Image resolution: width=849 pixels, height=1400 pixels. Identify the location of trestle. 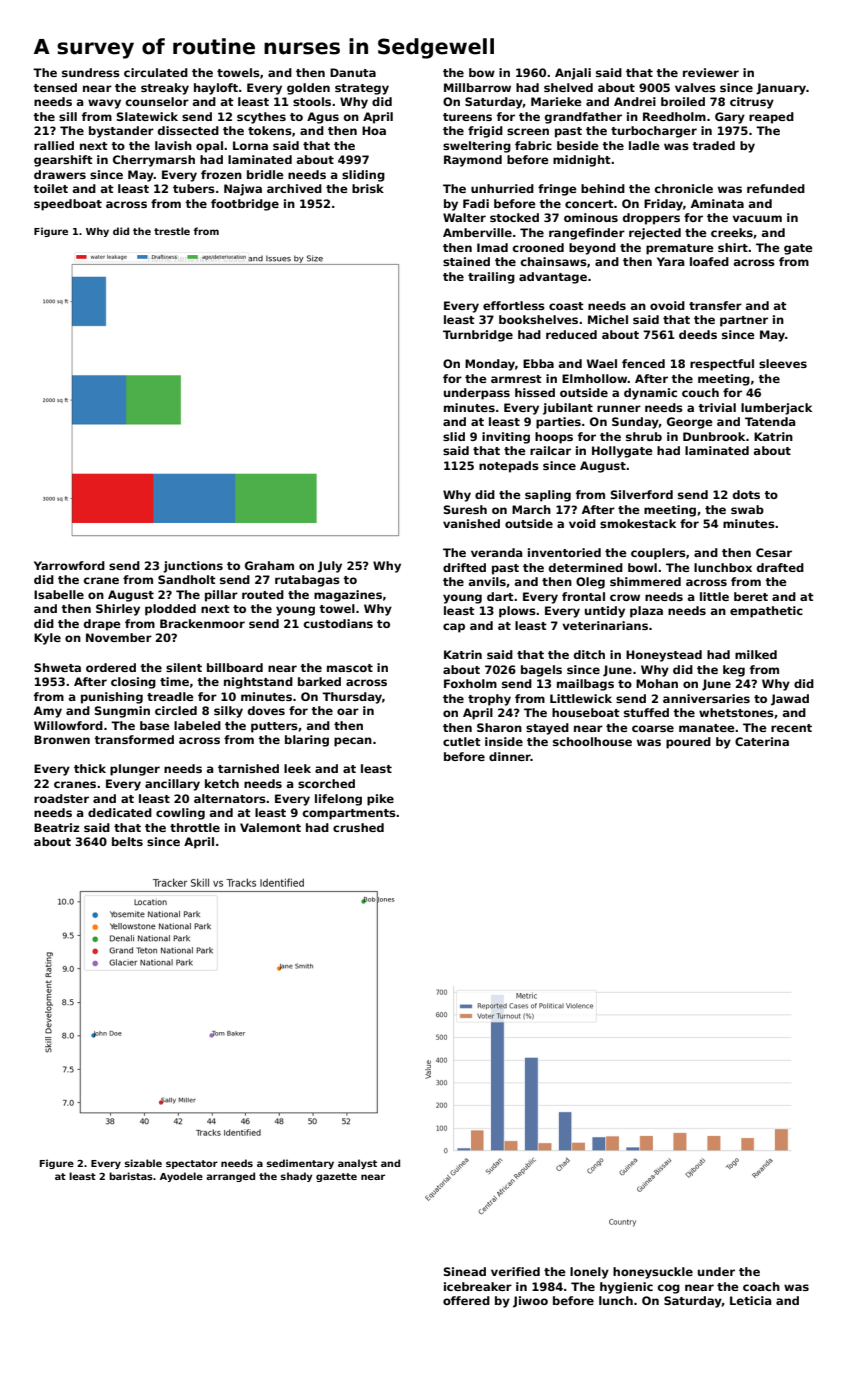
(172, 231).
